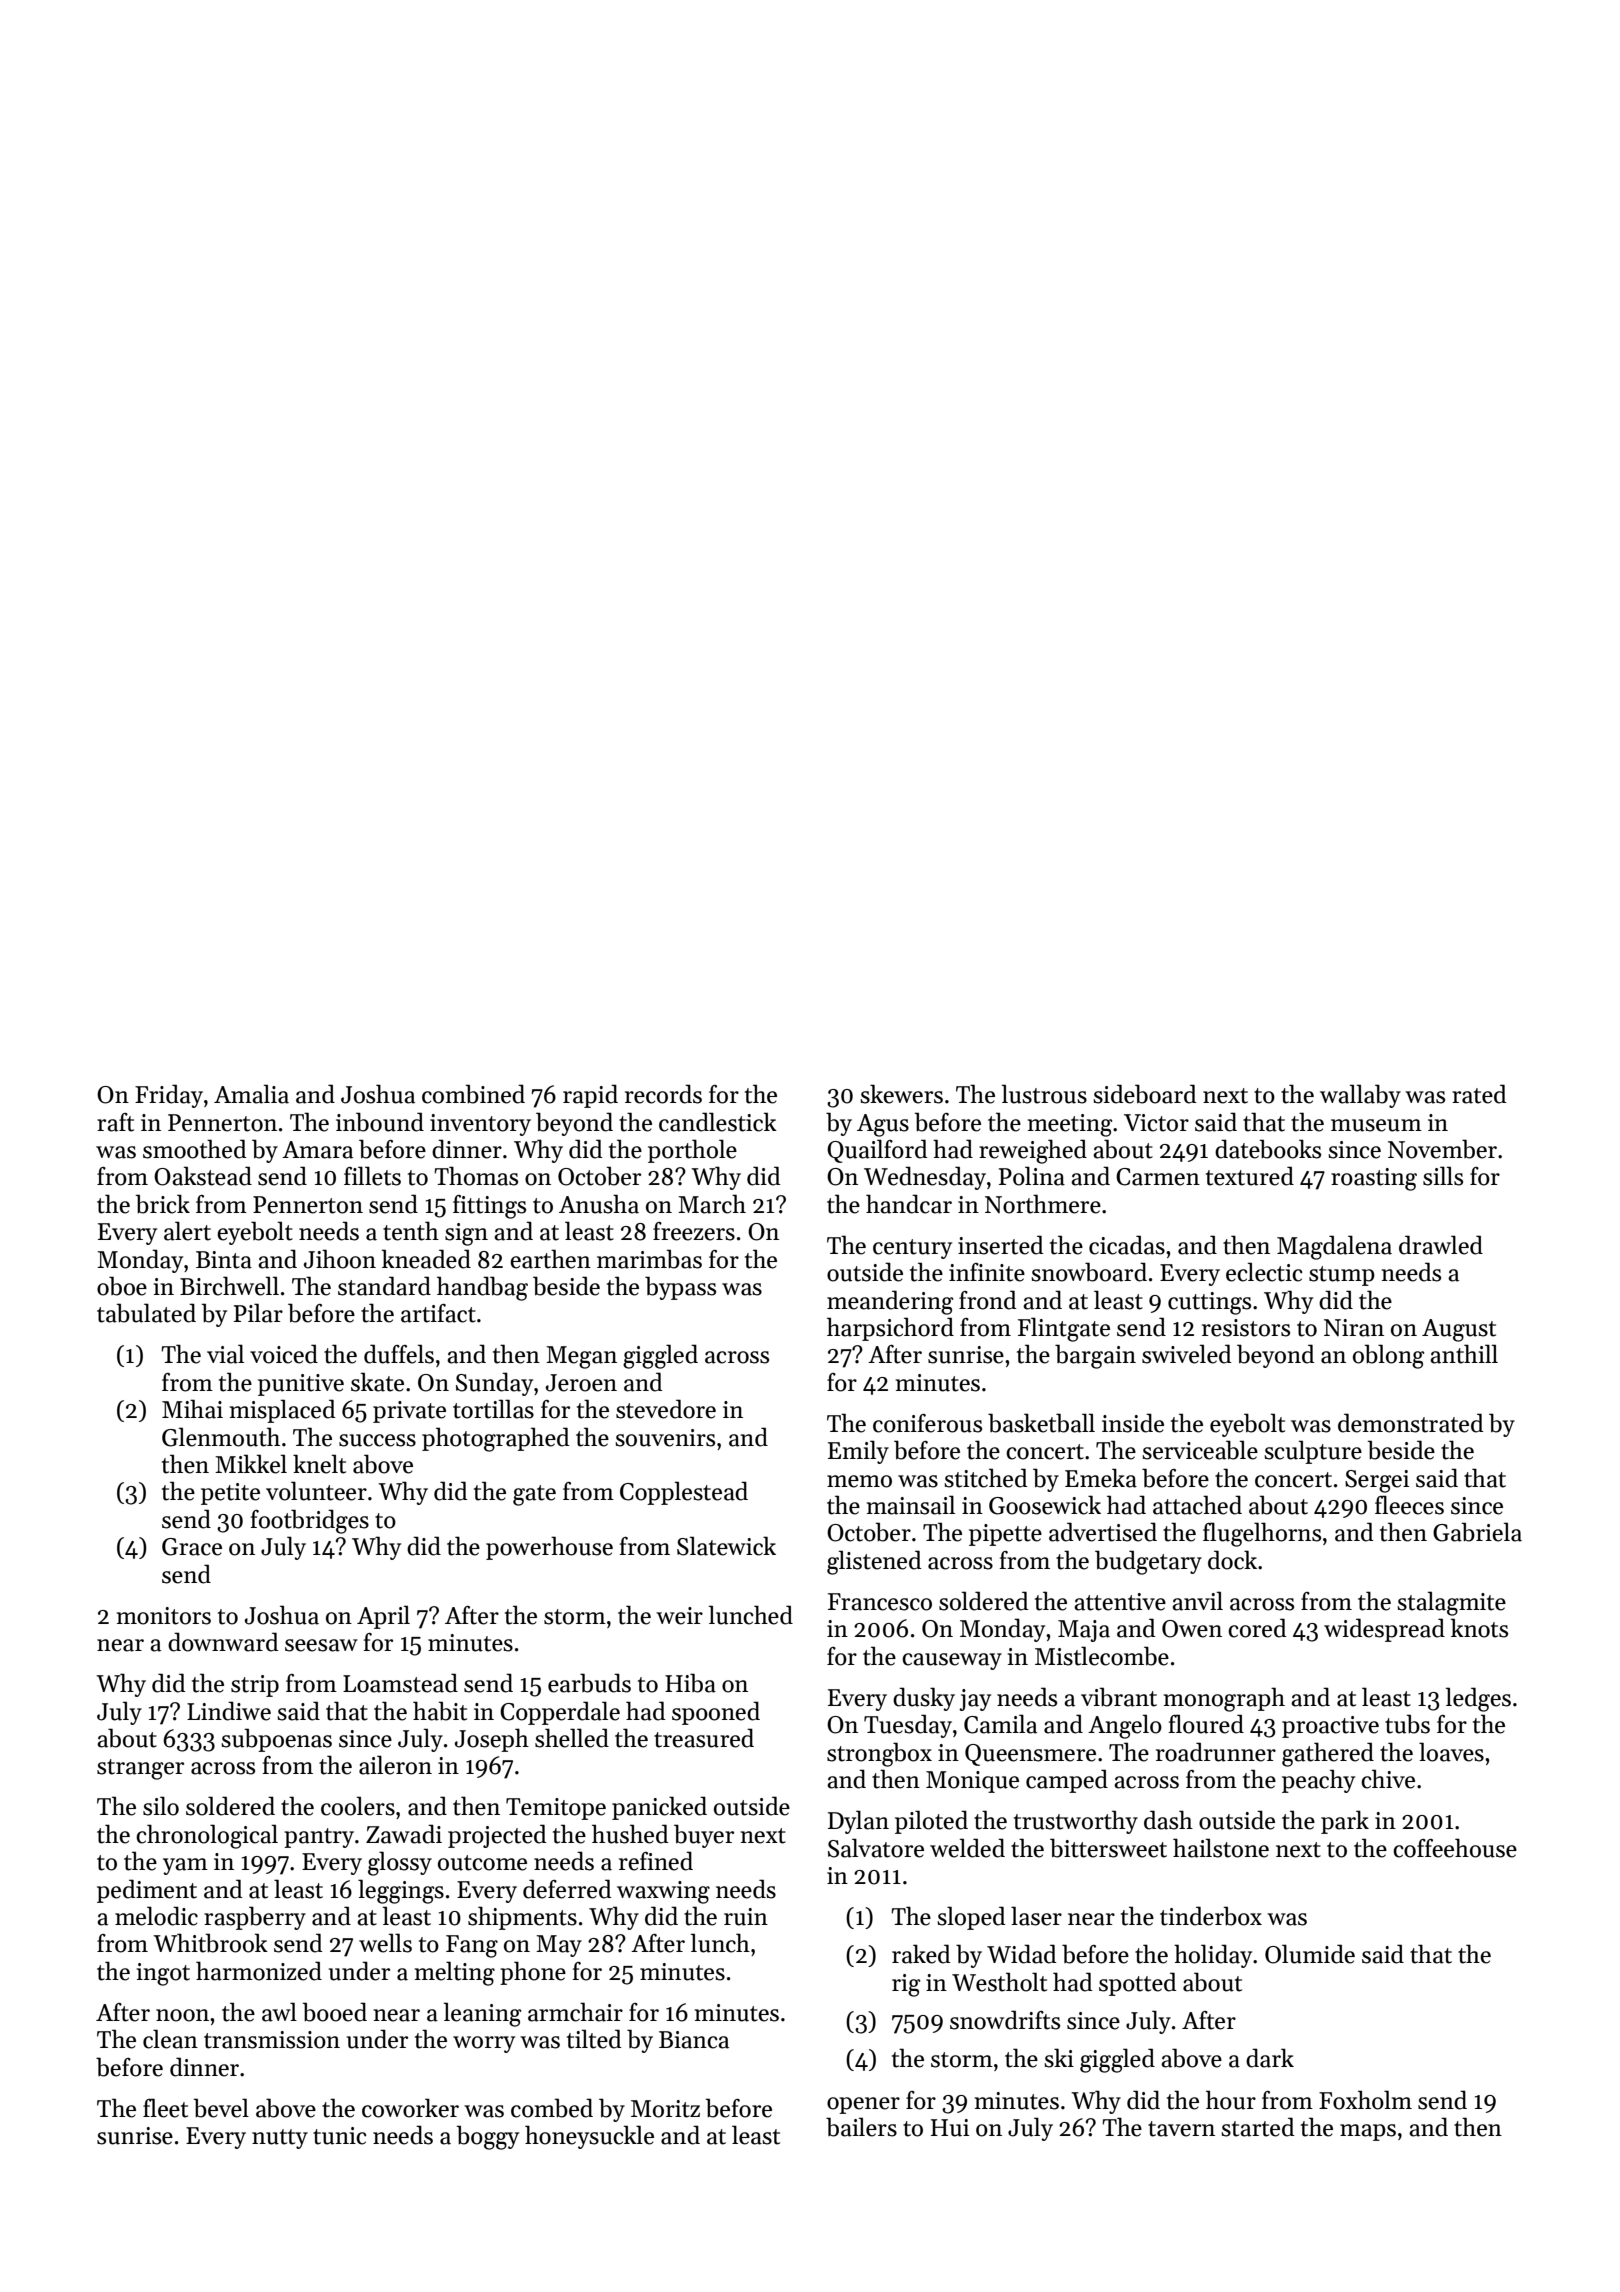  What do you see at coordinates (1442, 1149) in the document?
I see `November` at bounding box center [1442, 1149].
